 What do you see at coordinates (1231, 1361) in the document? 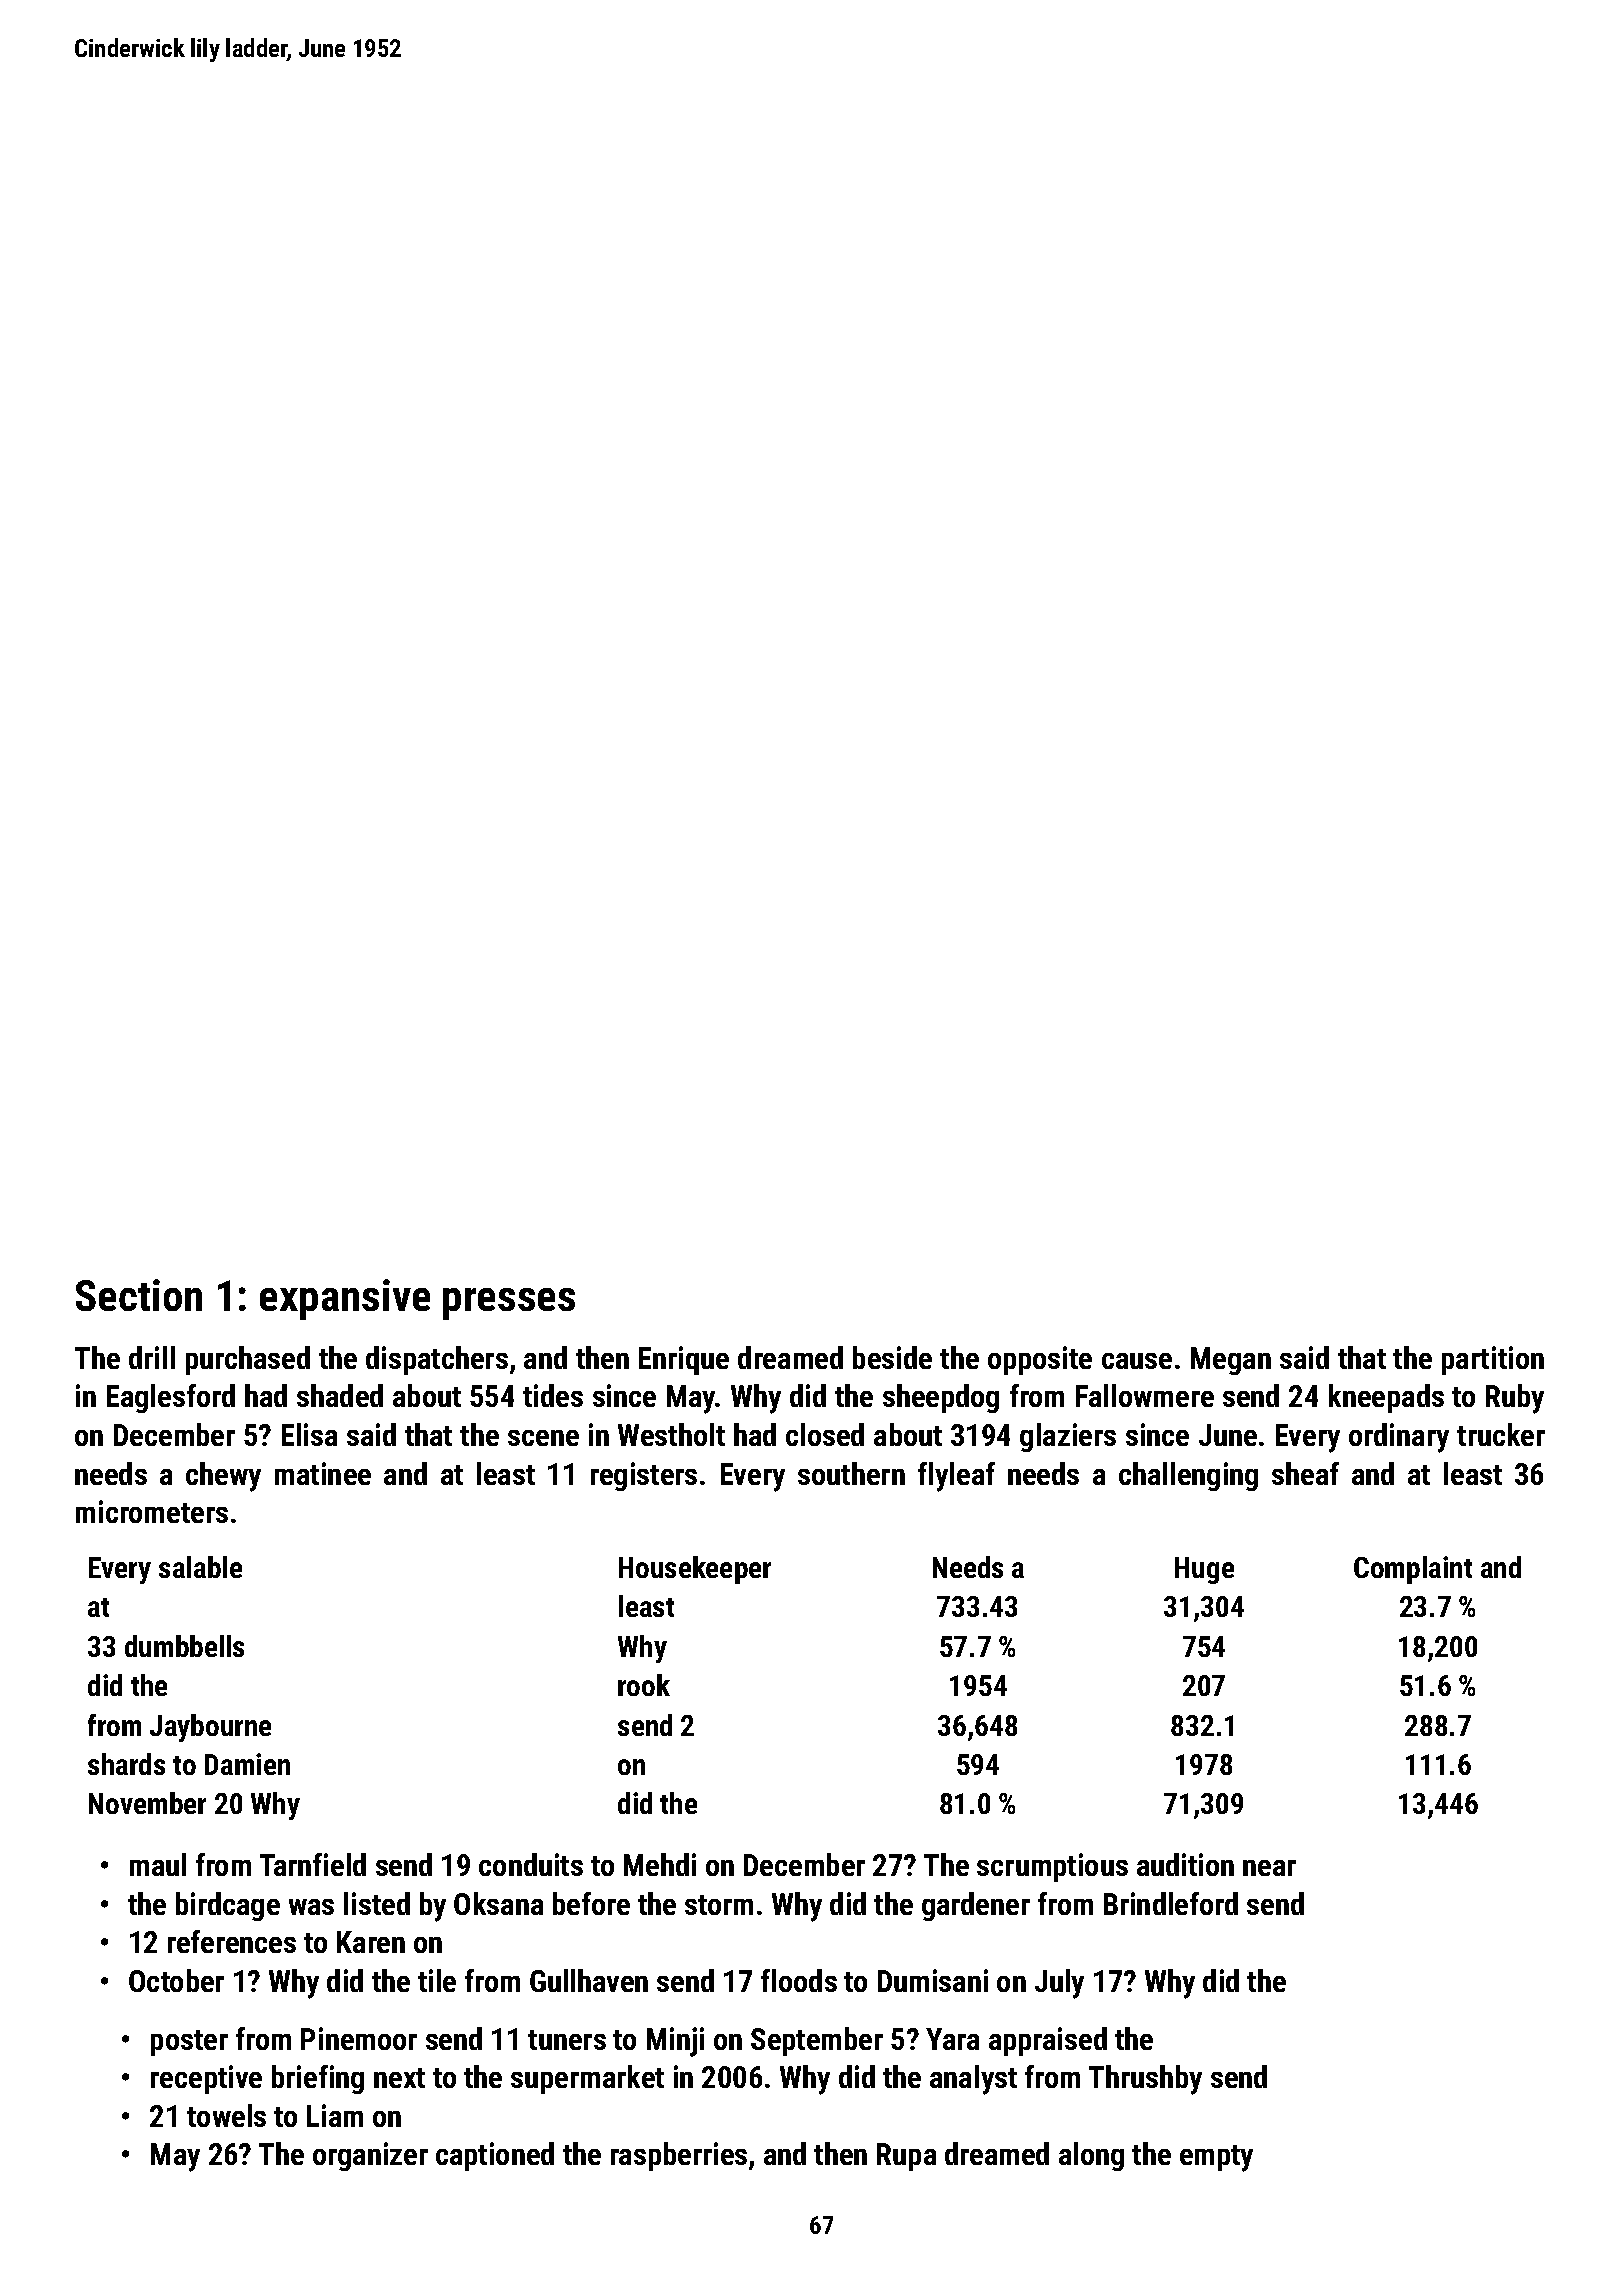
I see `Megan` at bounding box center [1231, 1361].
